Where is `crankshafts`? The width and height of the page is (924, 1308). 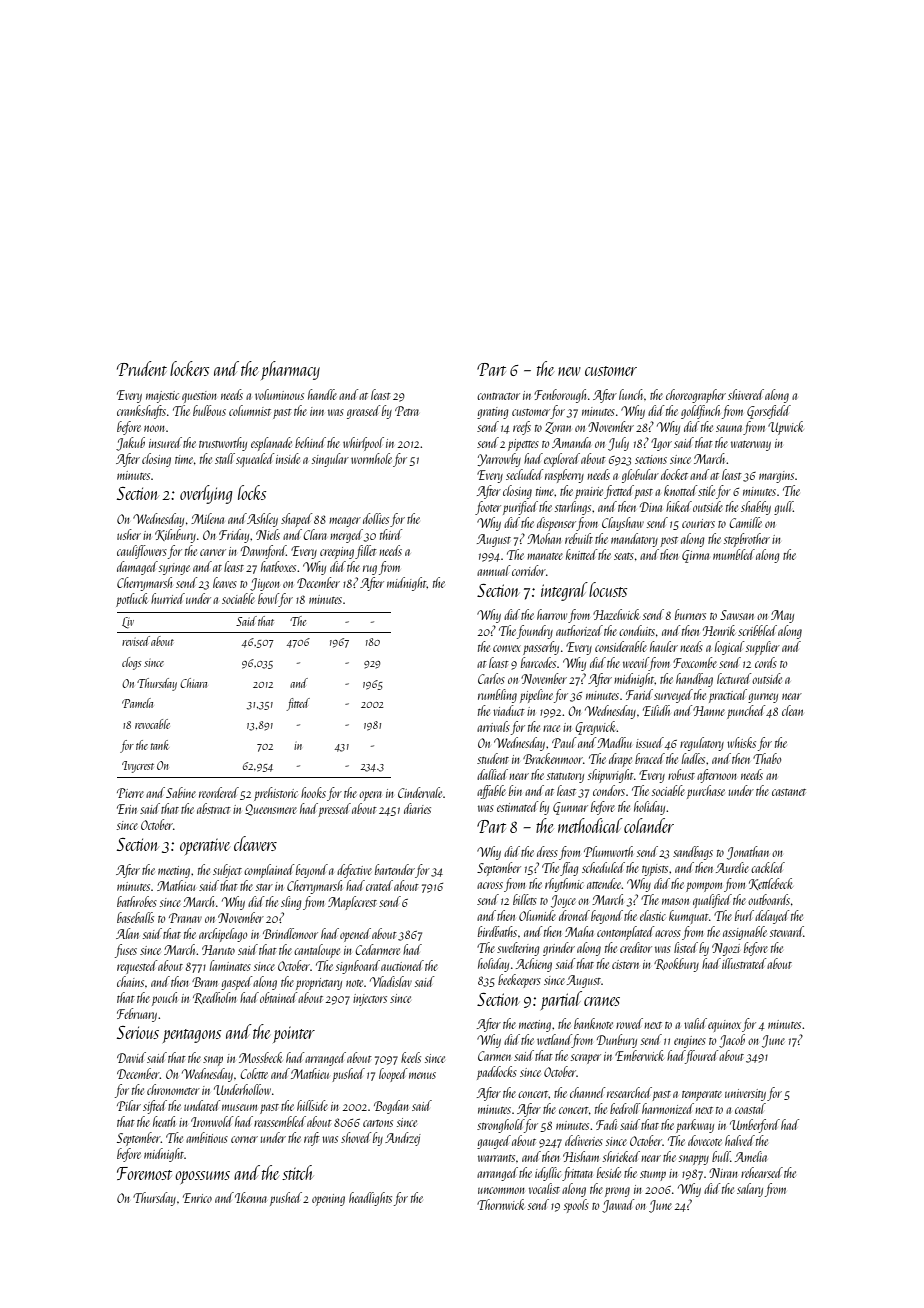
crankshafts is located at coordinates (141, 412).
